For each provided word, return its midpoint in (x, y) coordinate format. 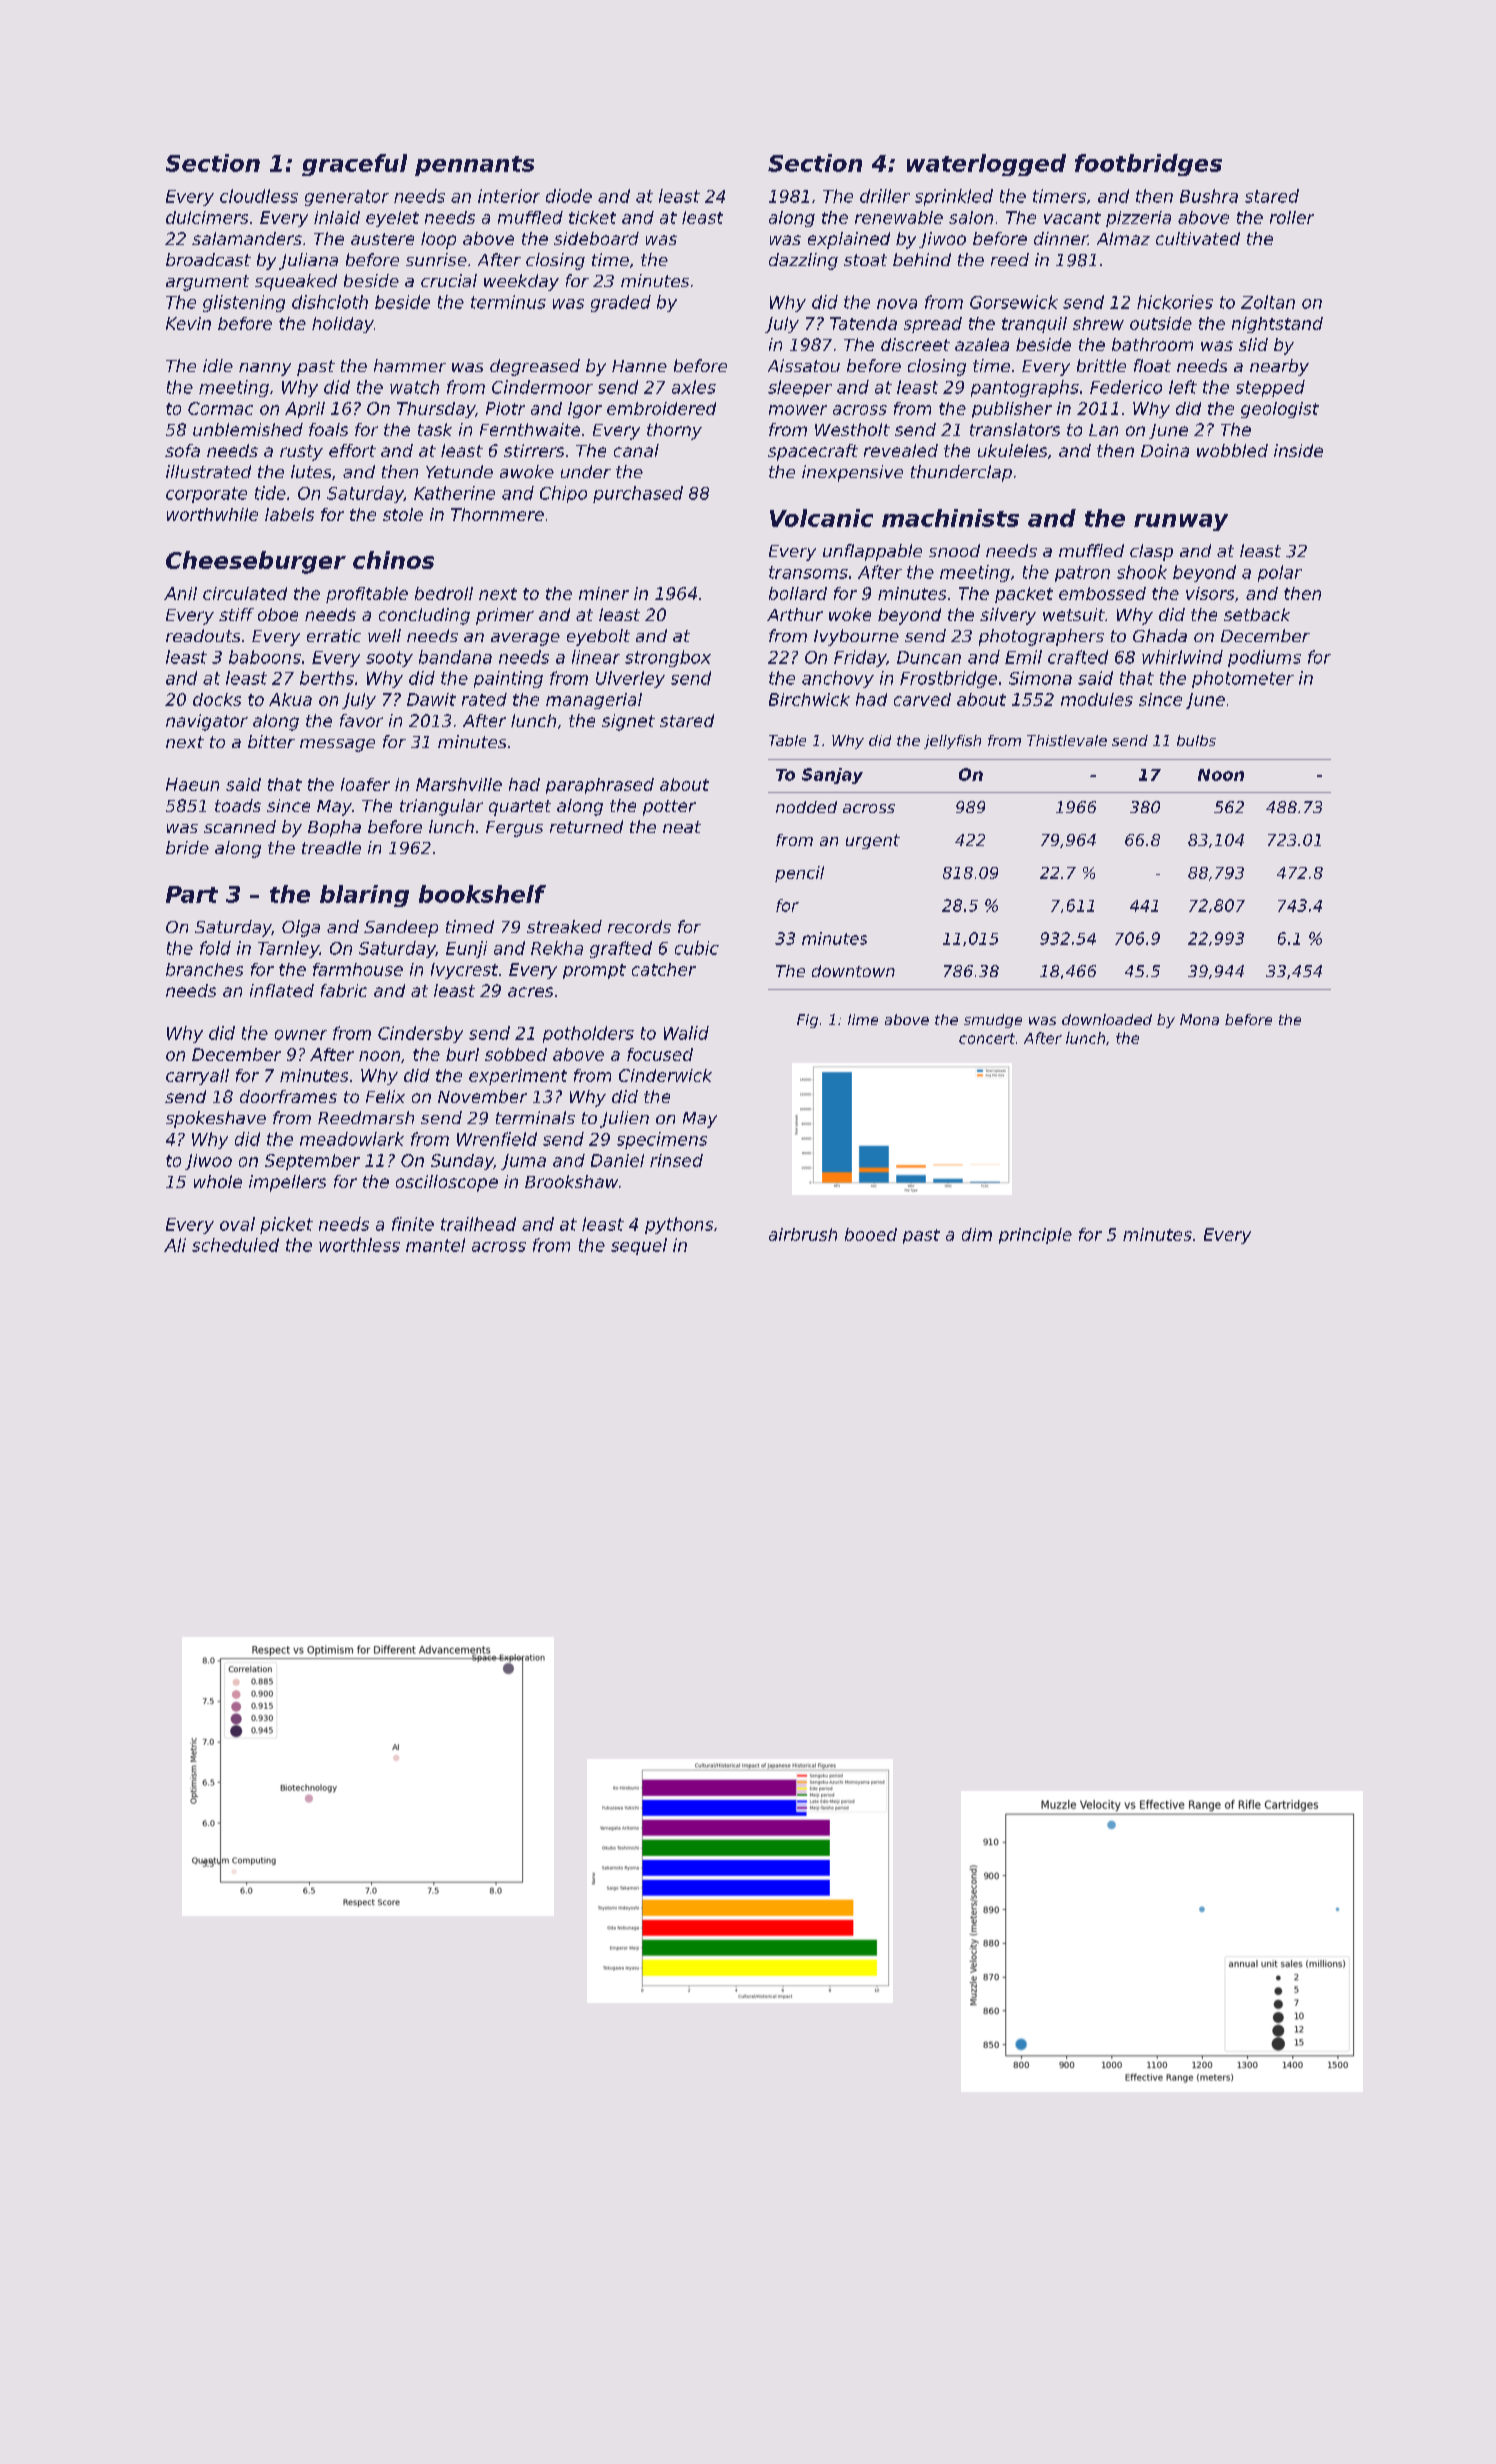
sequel (639, 1246)
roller (1292, 217)
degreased (535, 367)
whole (218, 1181)
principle (1035, 1236)
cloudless (259, 196)
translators (1015, 429)
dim (977, 1234)
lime (863, 1019)
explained (849, 240)
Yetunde (459, 471)
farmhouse (358, 969)
